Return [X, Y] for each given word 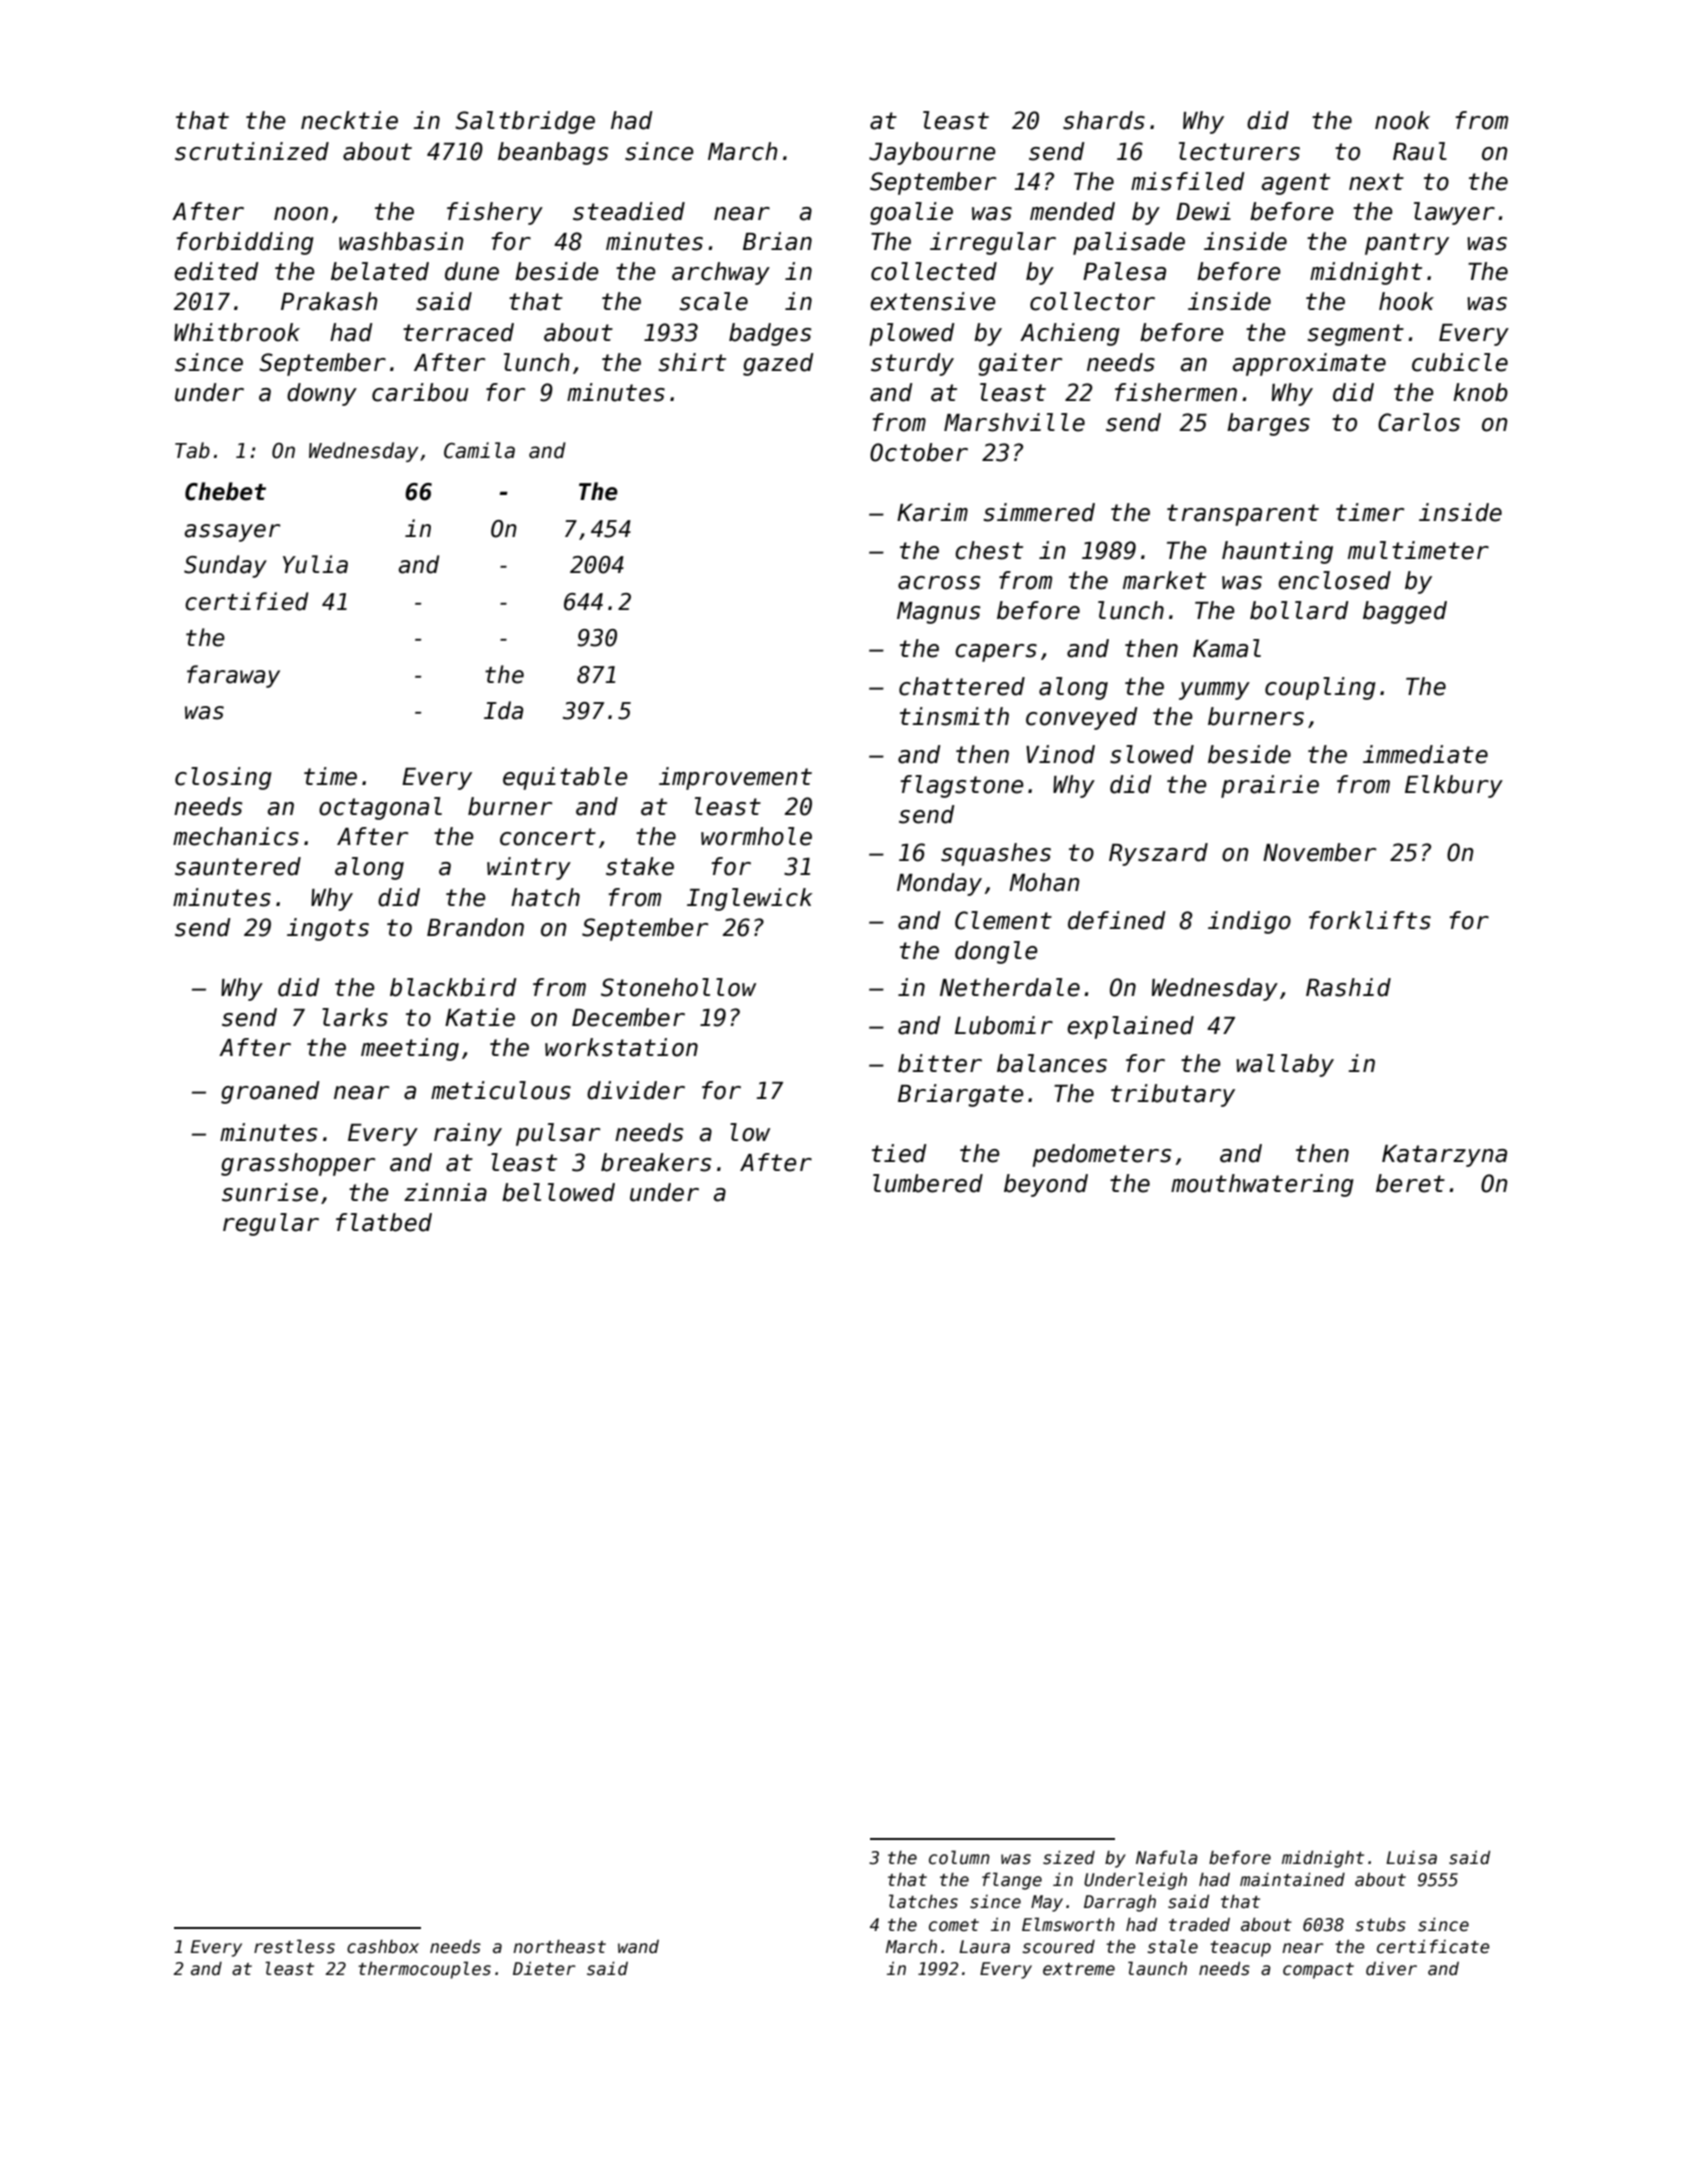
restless [294, 1946]
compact [1318, 1971]
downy [322, 394]
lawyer [1454, 213]
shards [1104, 120]
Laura [984, 1947]
